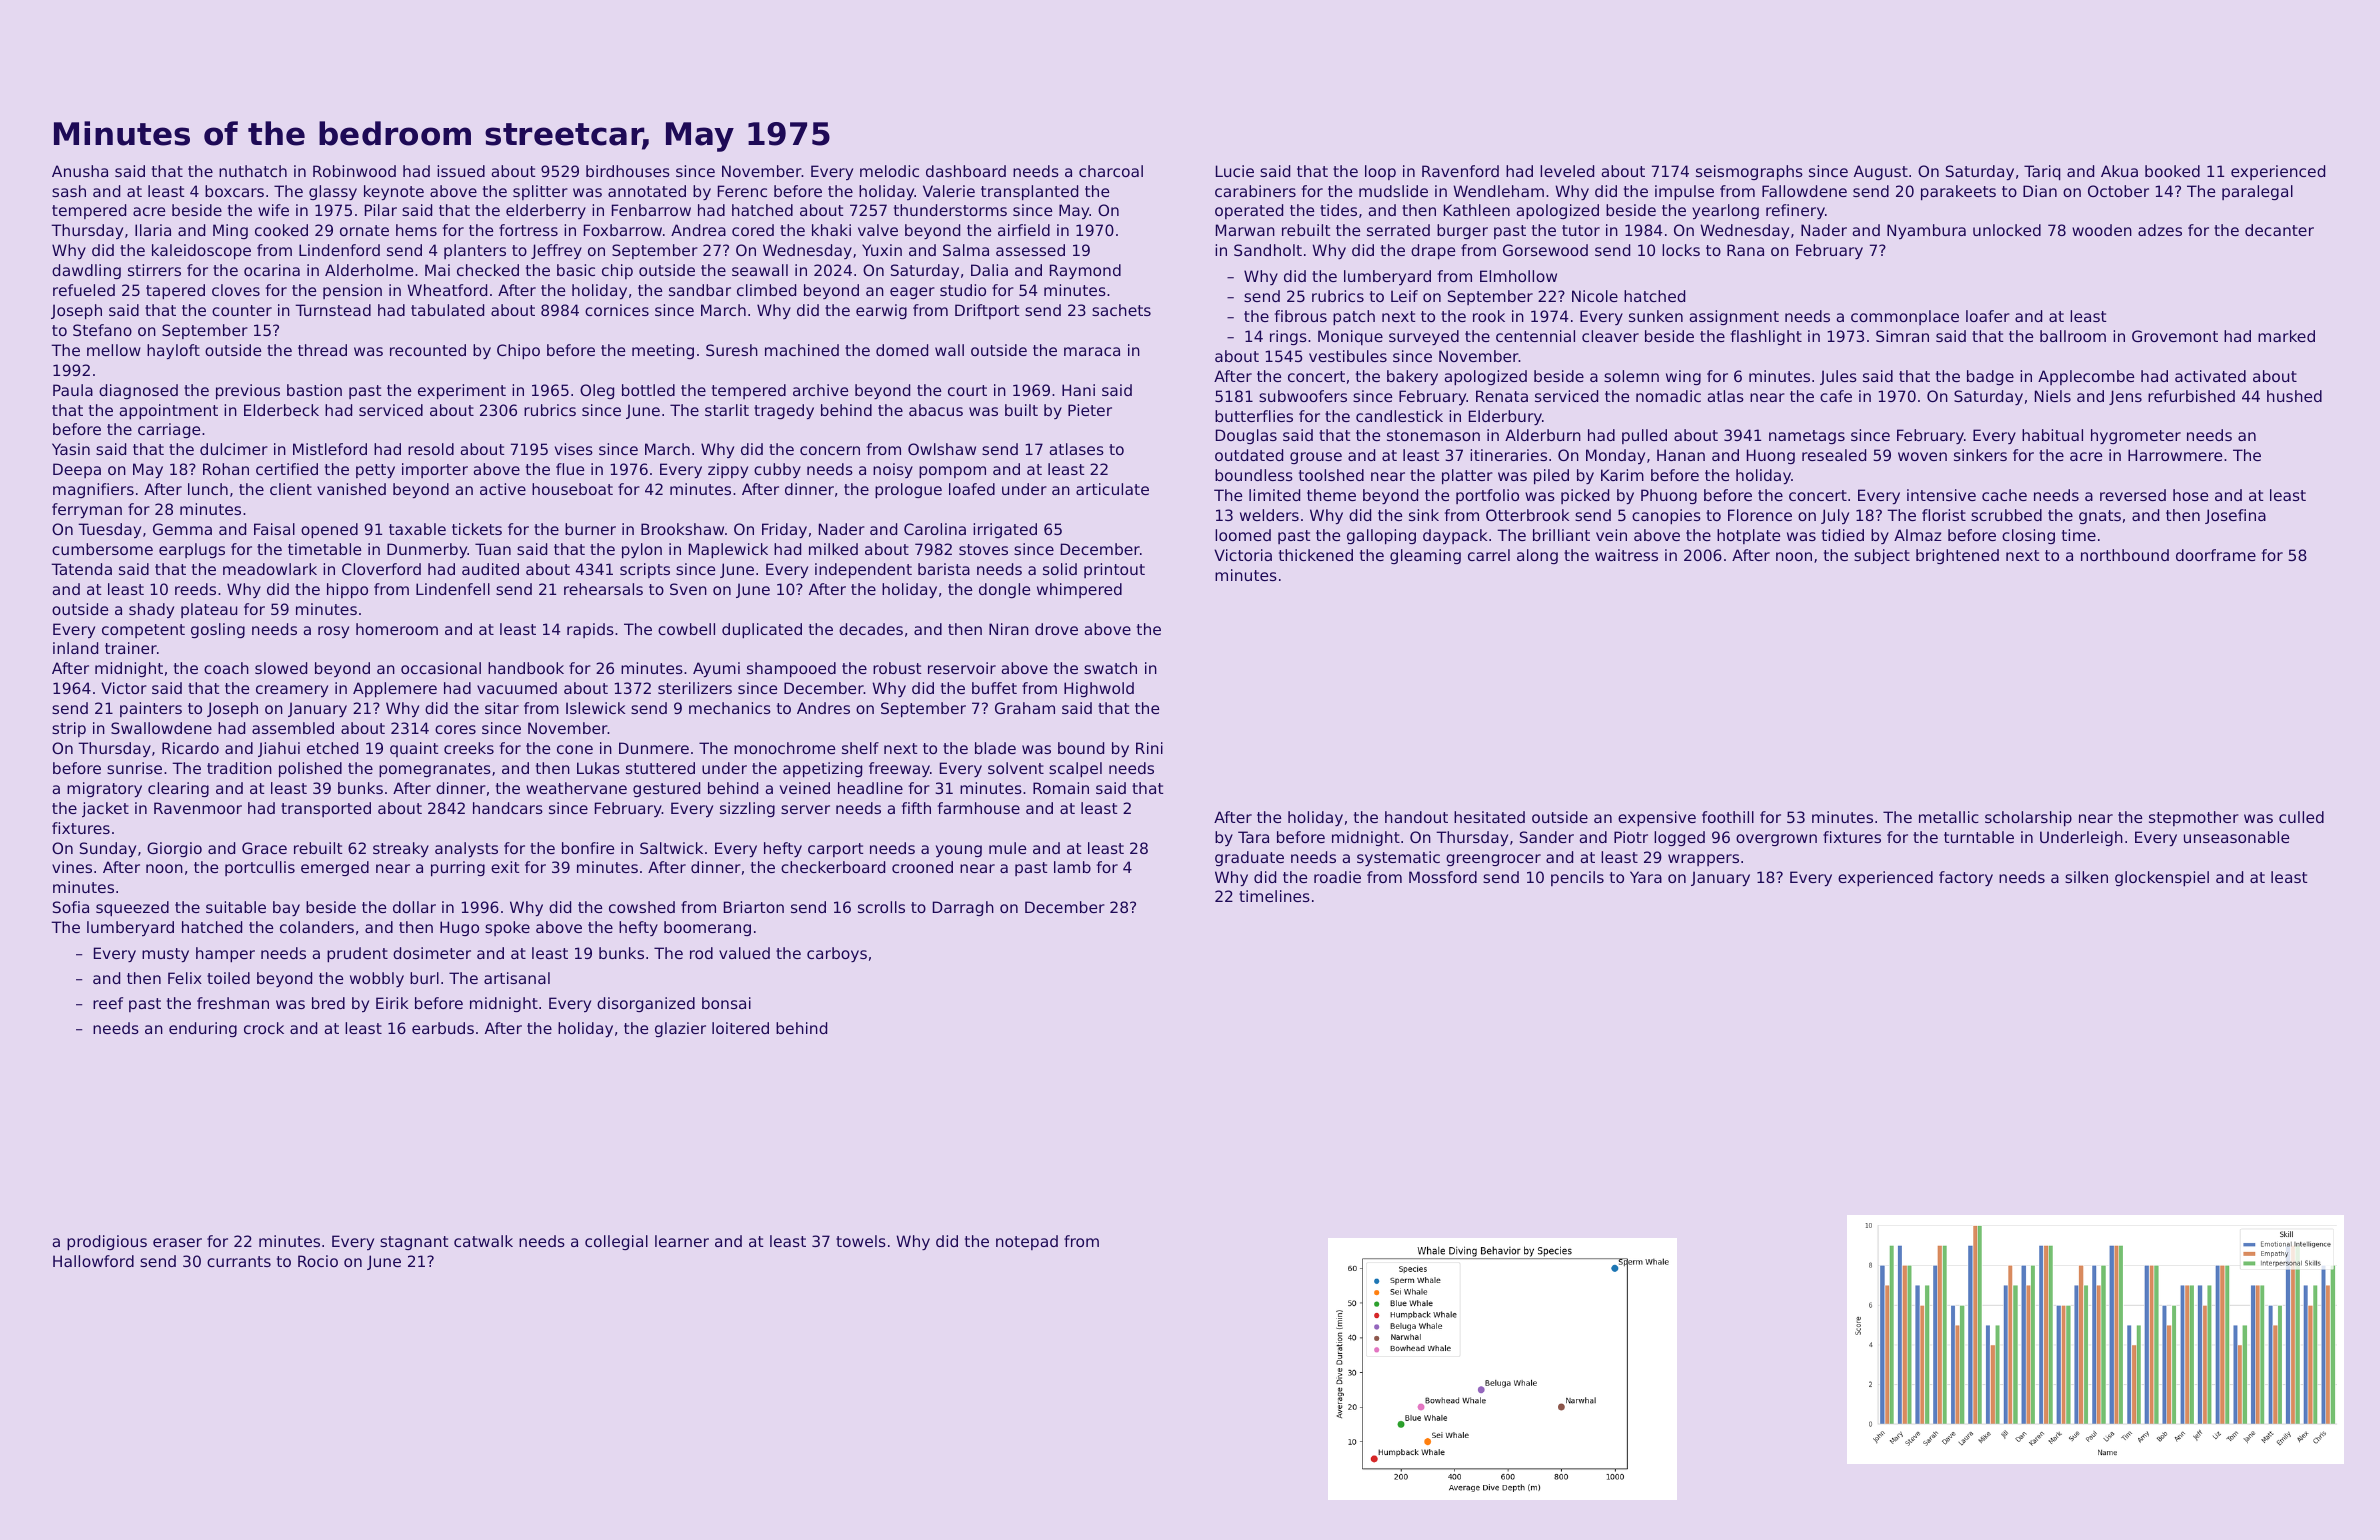  I want to click on notepad, so click(1027, 1242).
